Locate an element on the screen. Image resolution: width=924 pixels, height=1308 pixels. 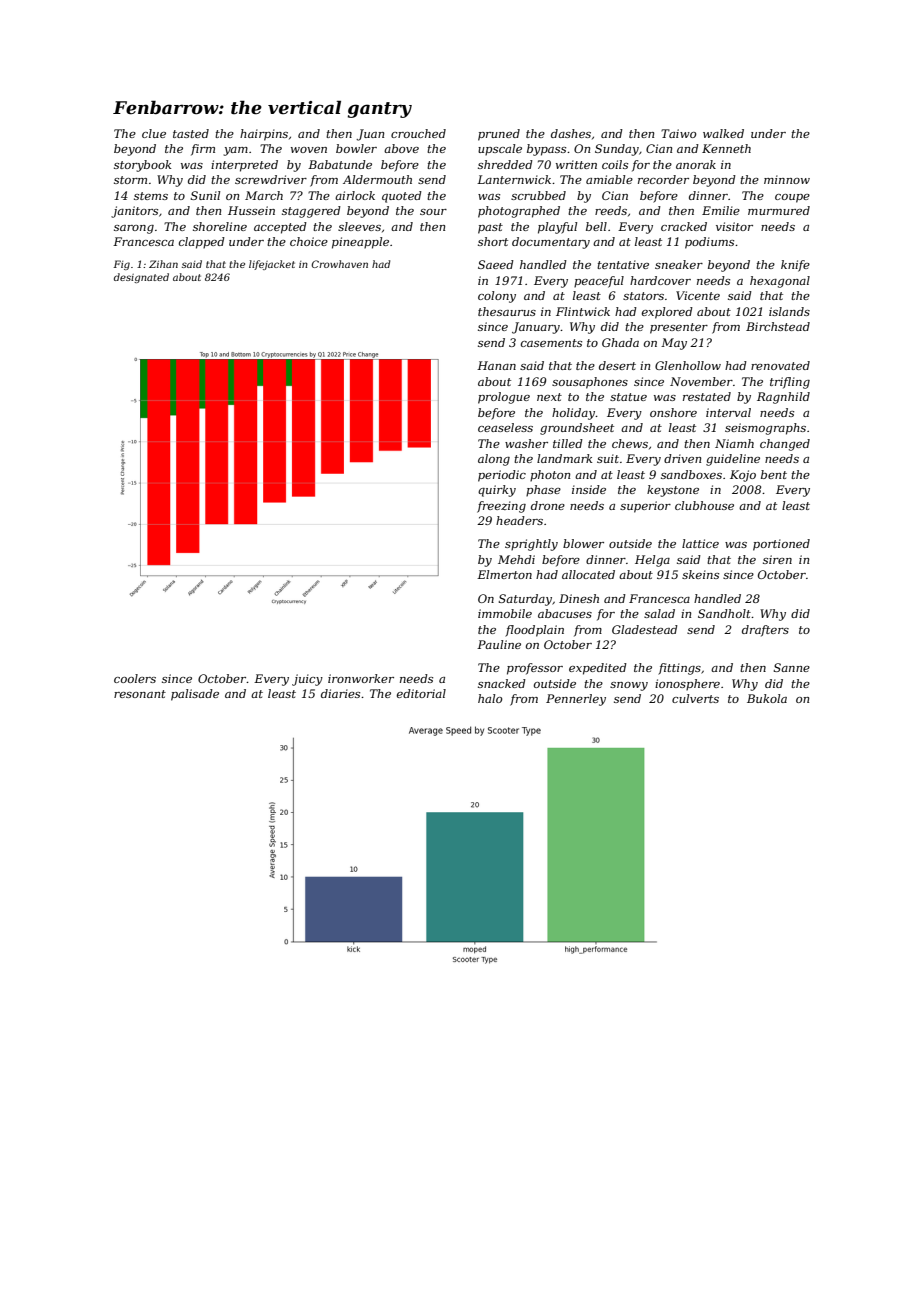
coupe is located at coordinates (792, 198).
